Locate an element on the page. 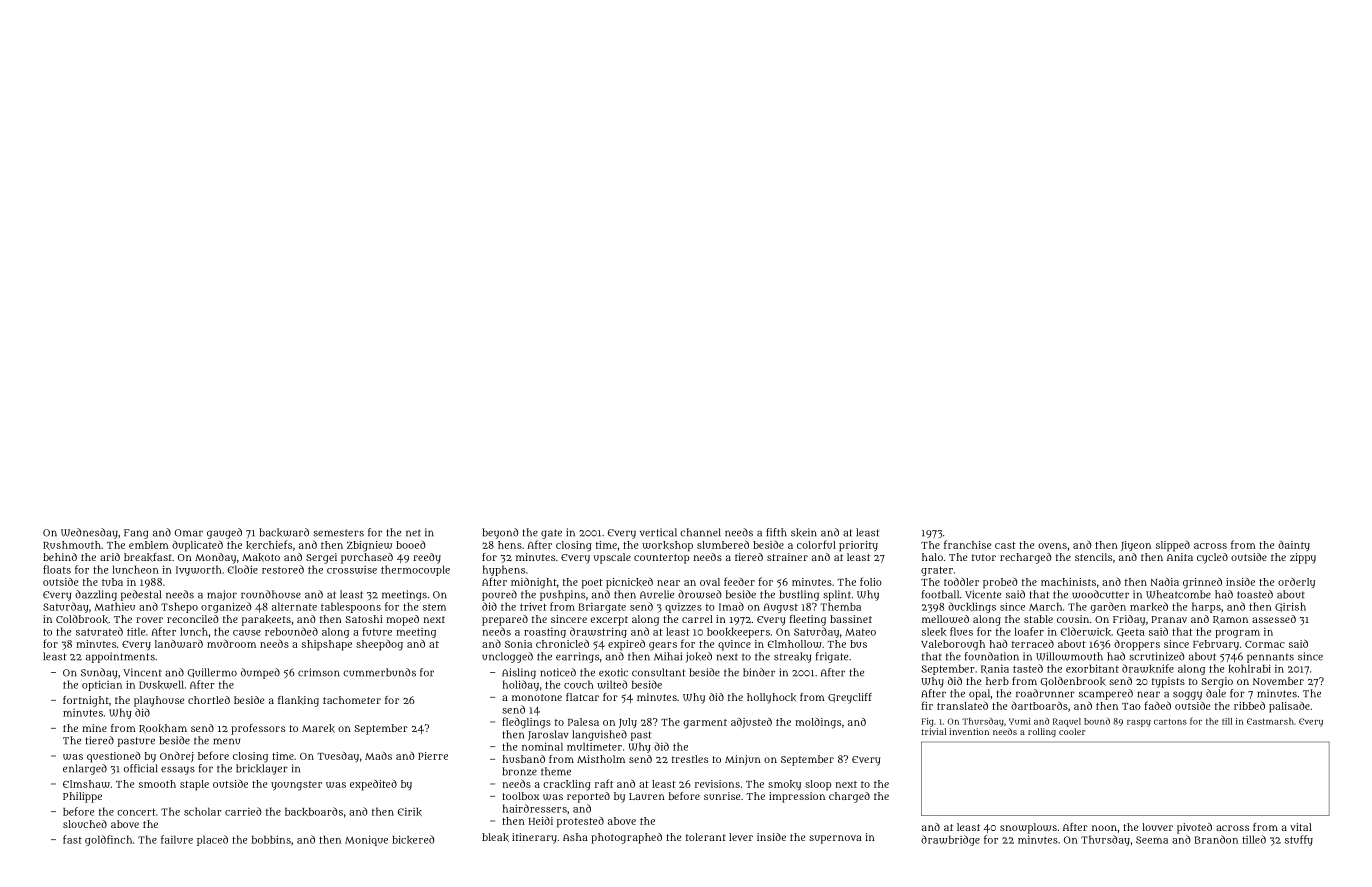  flanking is located at coordinates (298, 701).
